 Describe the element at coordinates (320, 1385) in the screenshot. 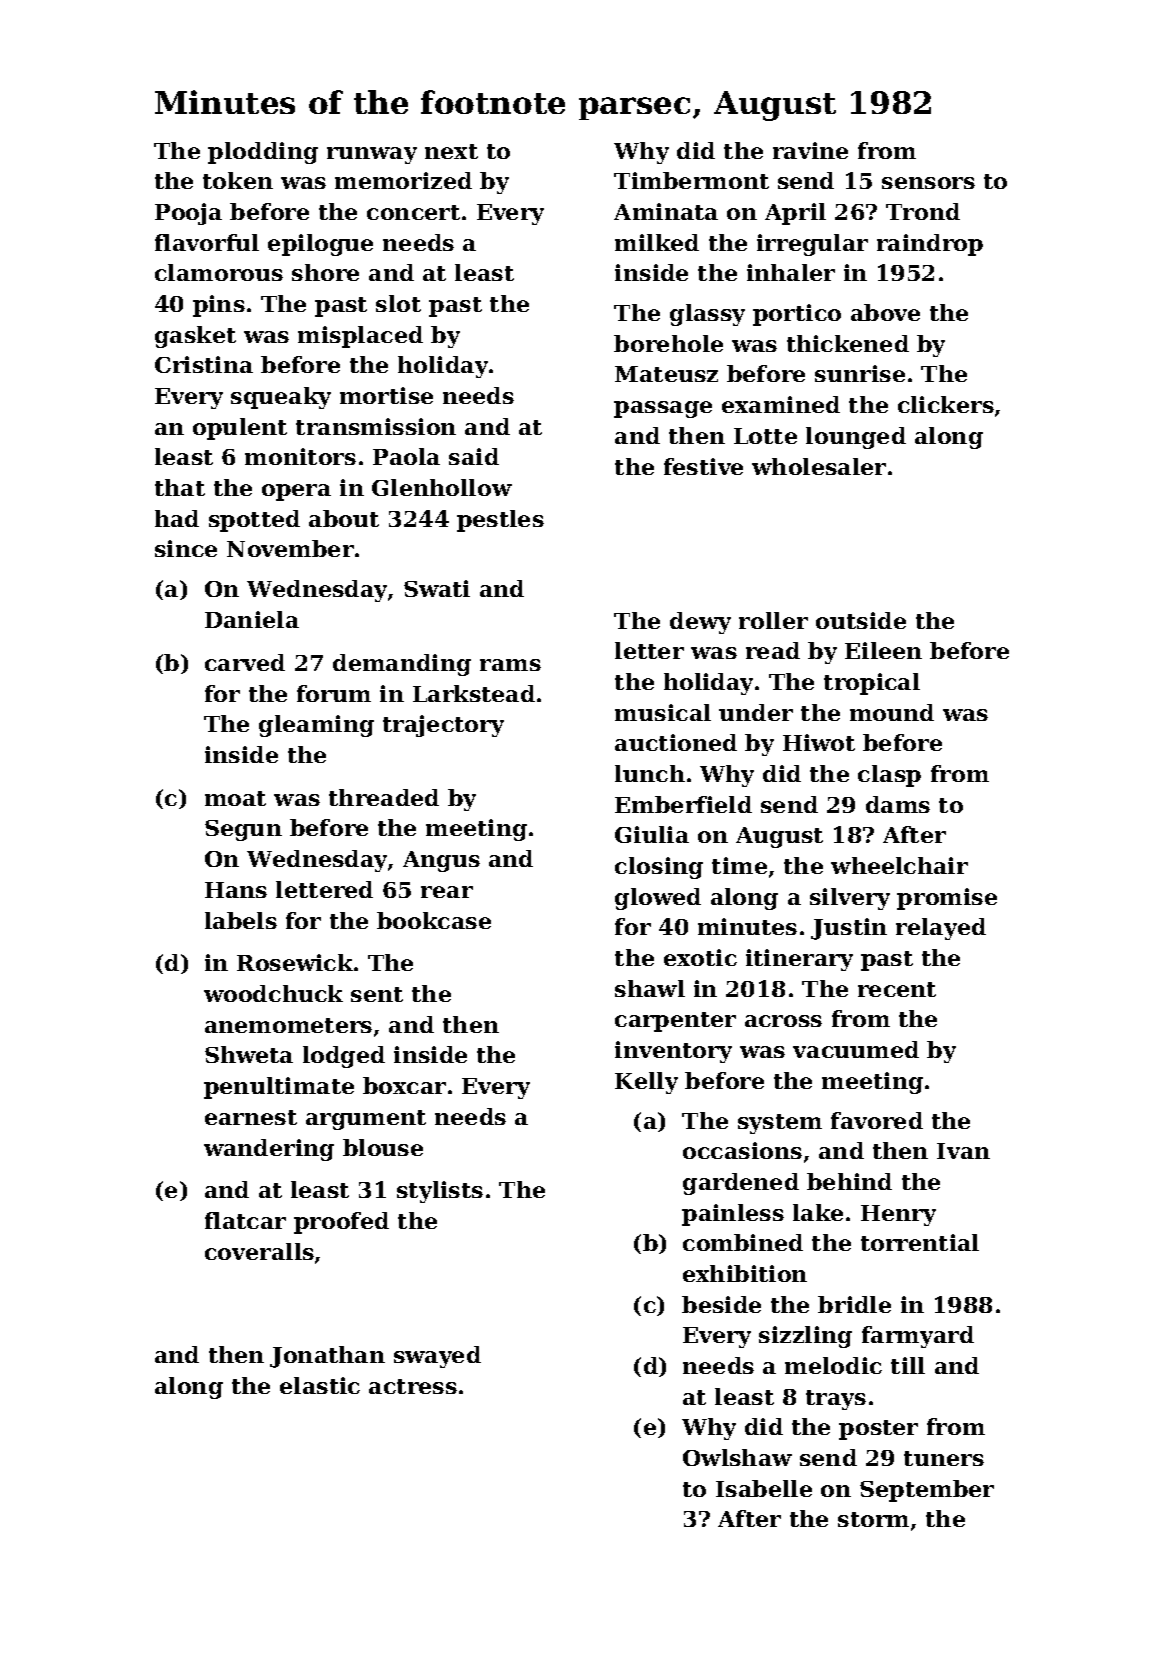

I see `elastic` at that location.
